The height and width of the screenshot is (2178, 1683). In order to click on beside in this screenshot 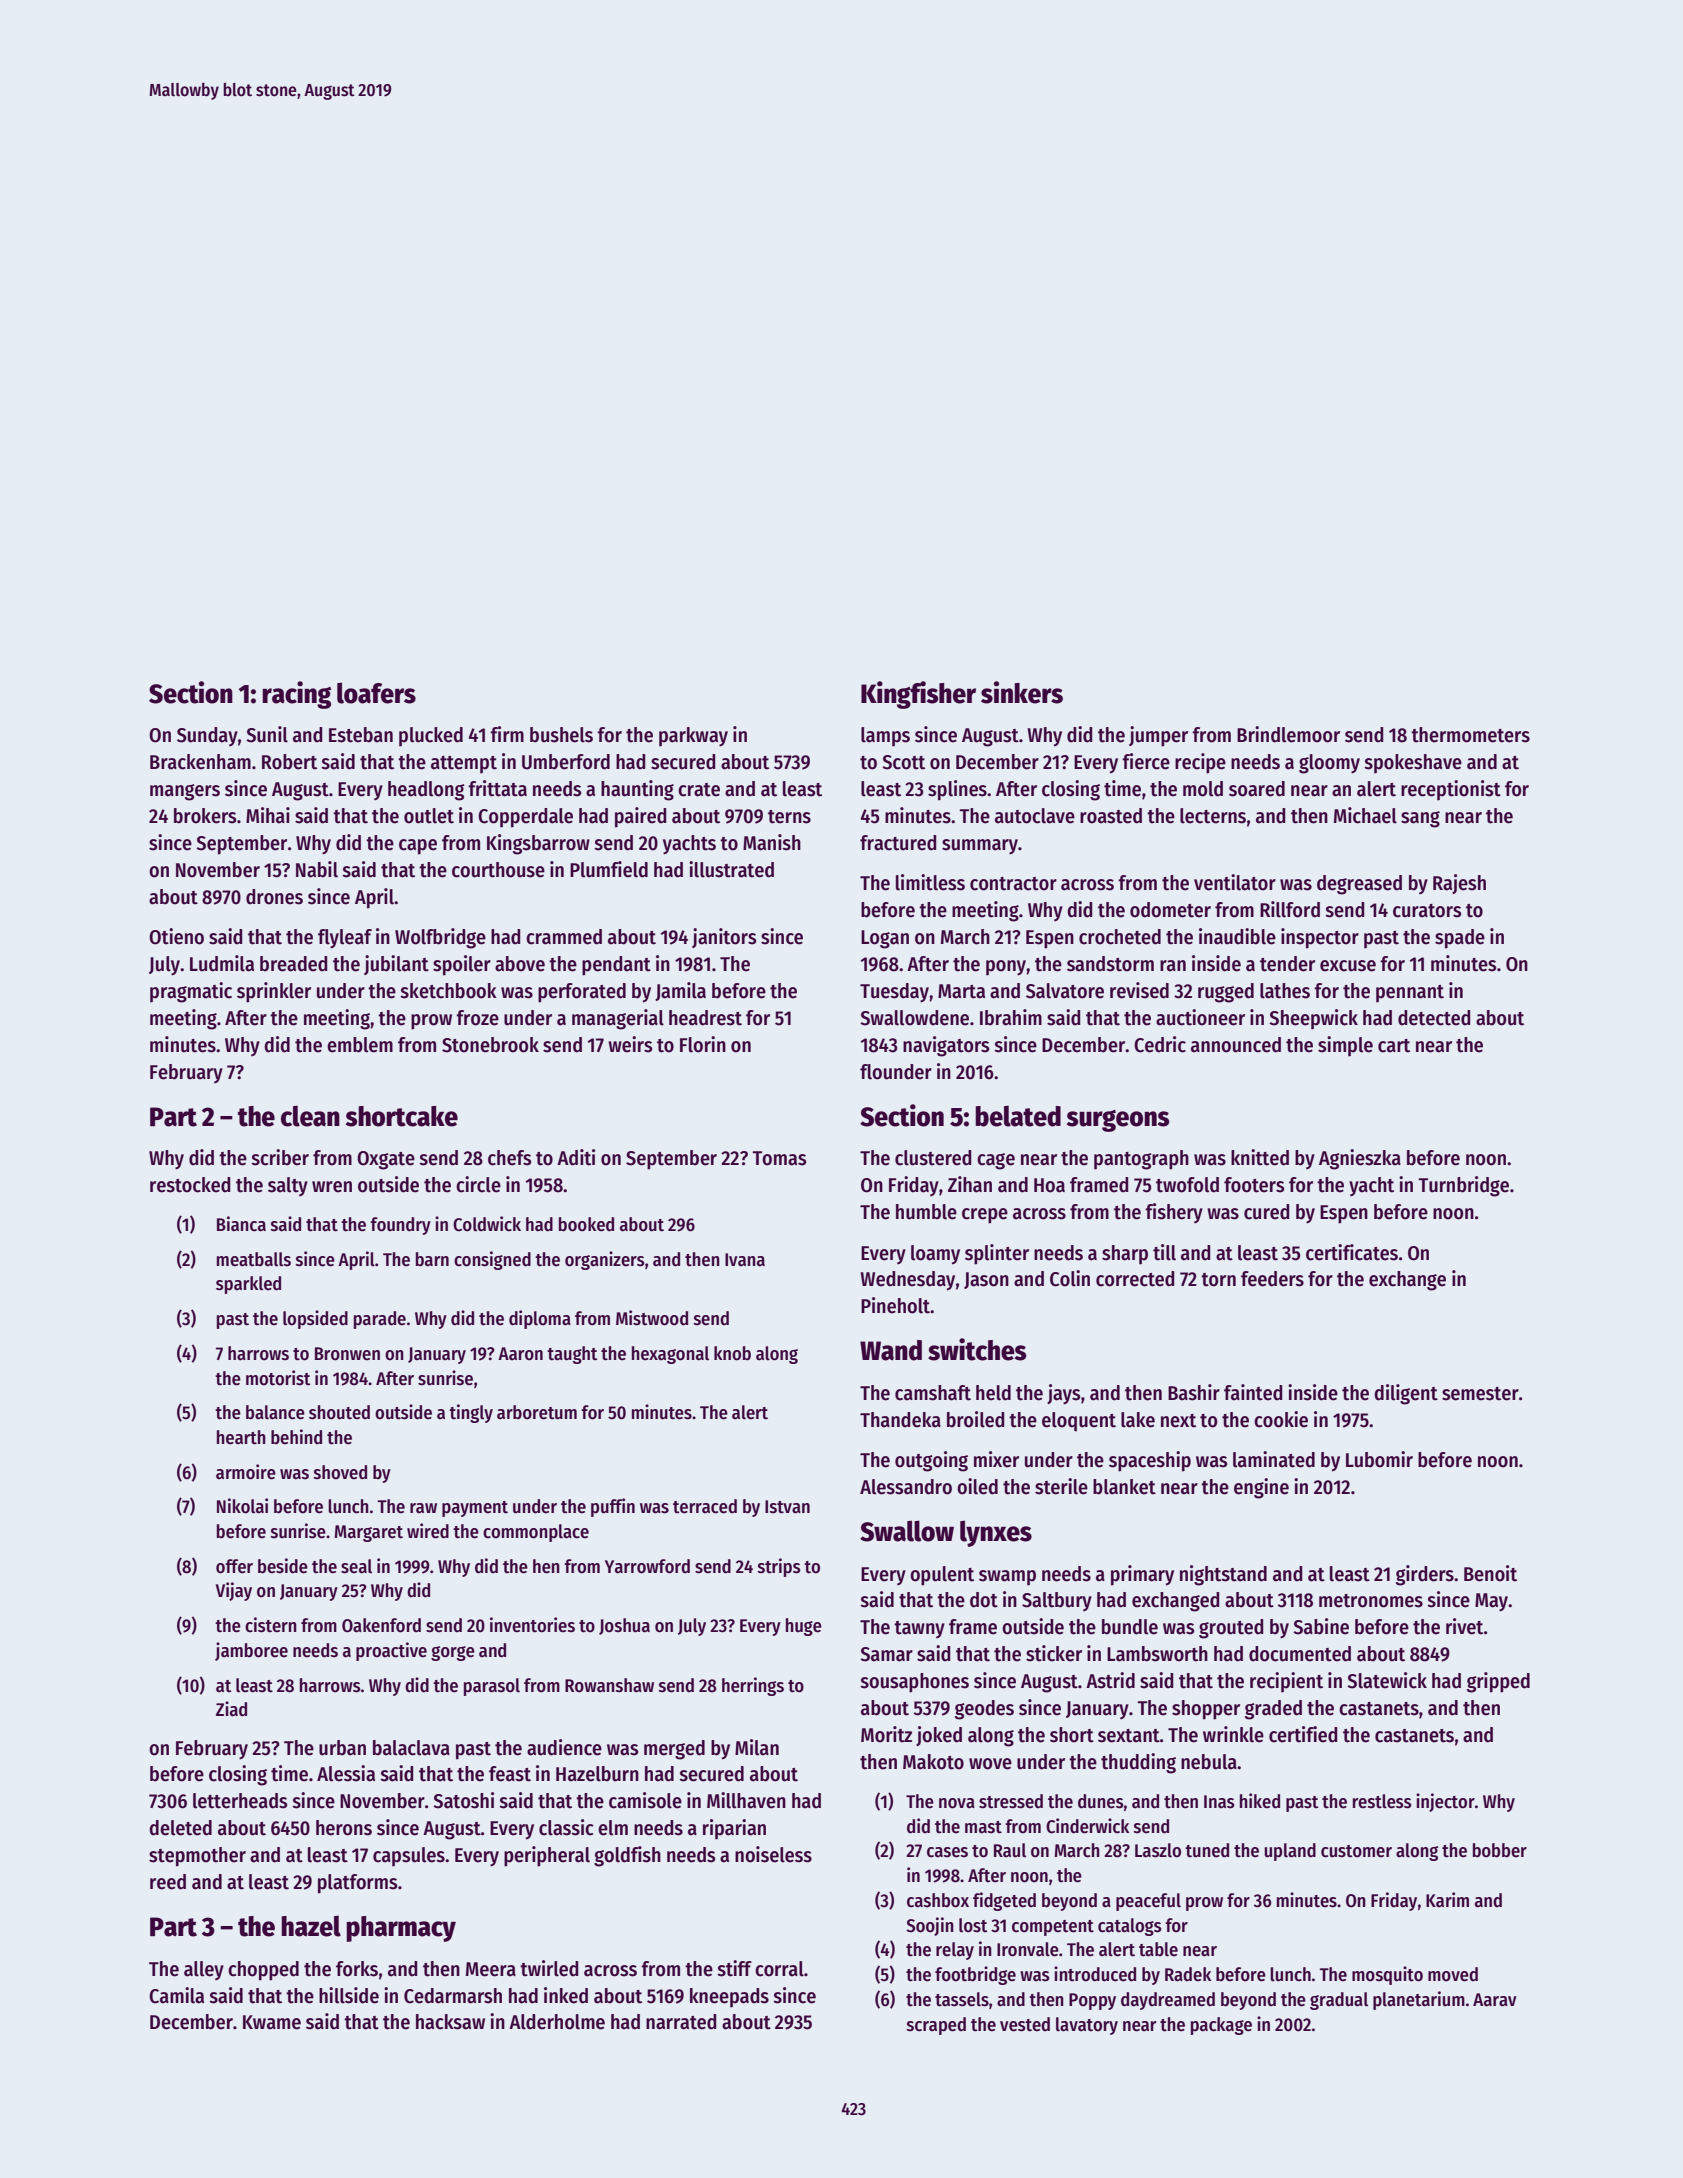, I will do `click(283, 1566)`.
